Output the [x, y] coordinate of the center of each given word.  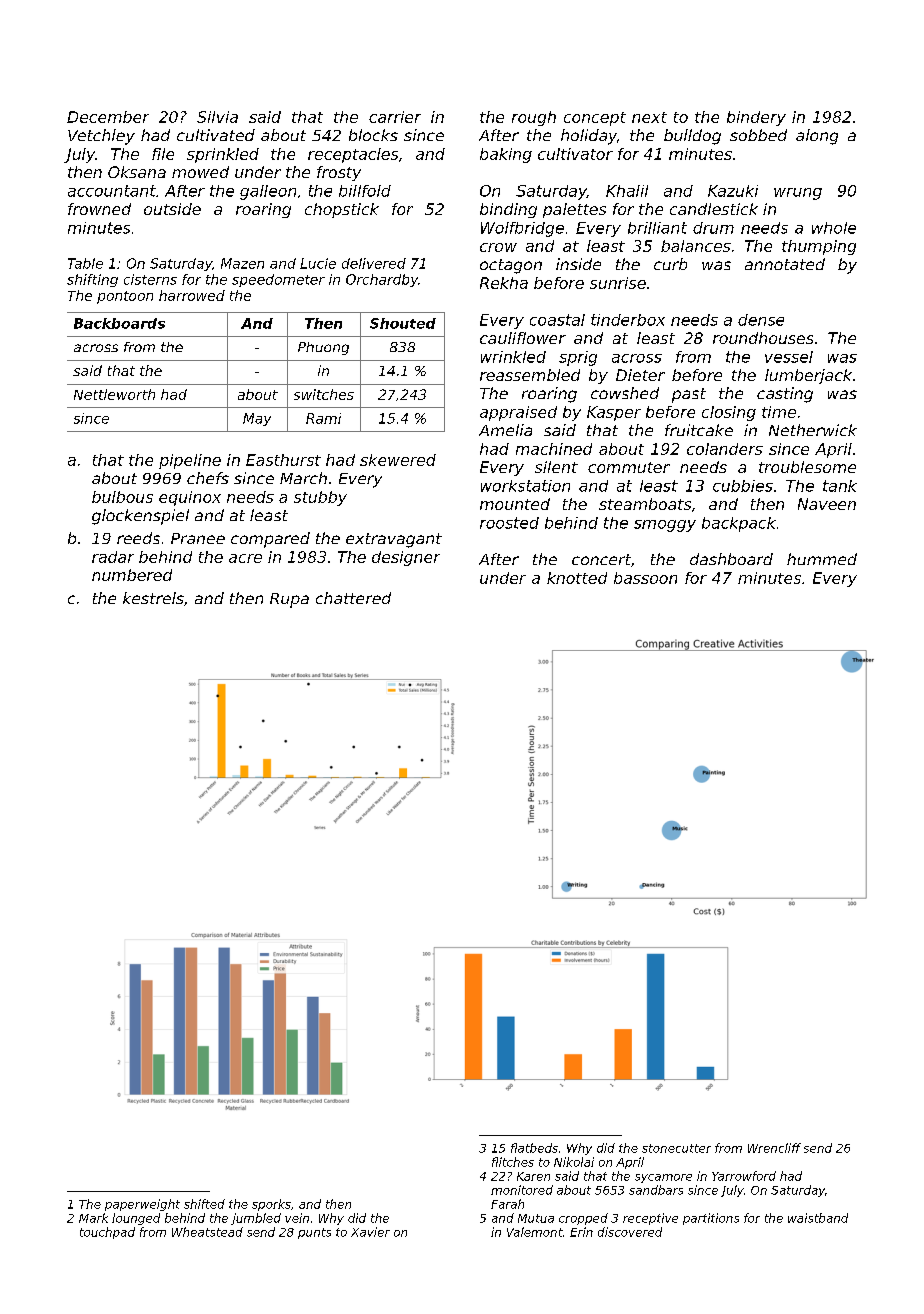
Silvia [217, 117]
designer [406, 558]
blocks [373, 135]
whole [834, 228]
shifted [204, 1204]
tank [840, 486]
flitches [513, 1162]
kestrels [153, 598]
